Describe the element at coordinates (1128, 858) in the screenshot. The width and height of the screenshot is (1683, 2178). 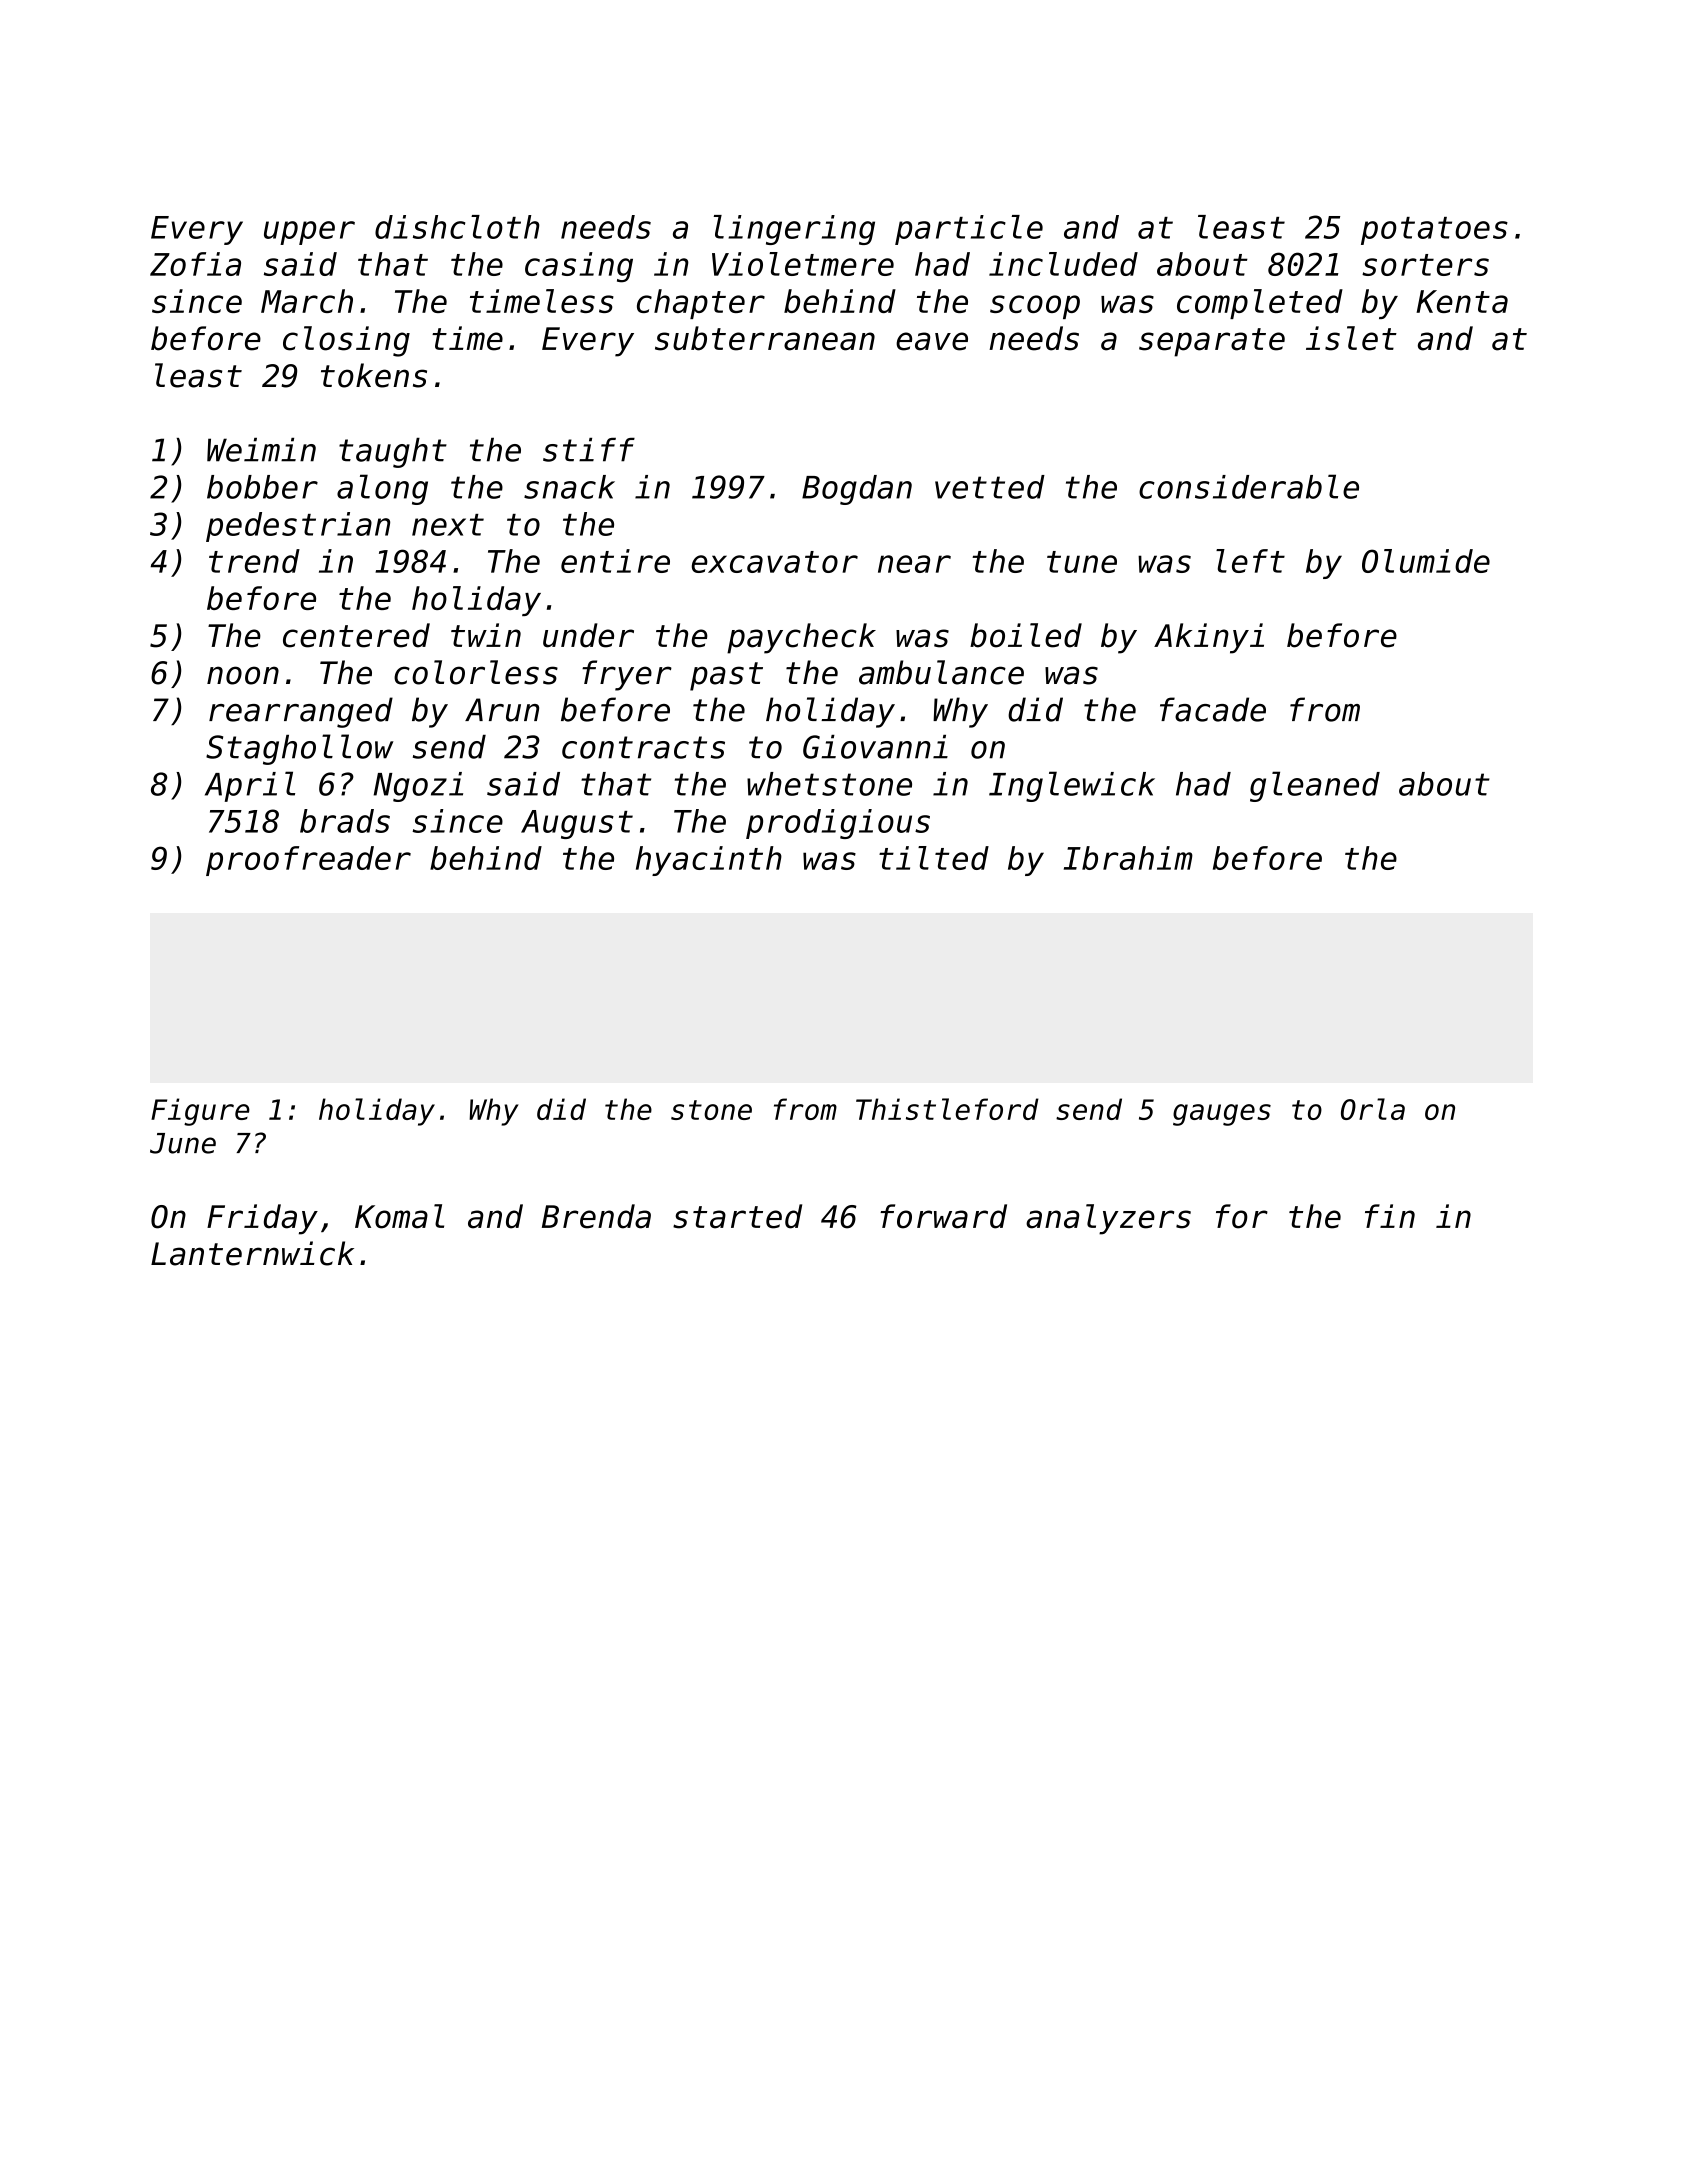
I see `Ibrahim` at that location.
